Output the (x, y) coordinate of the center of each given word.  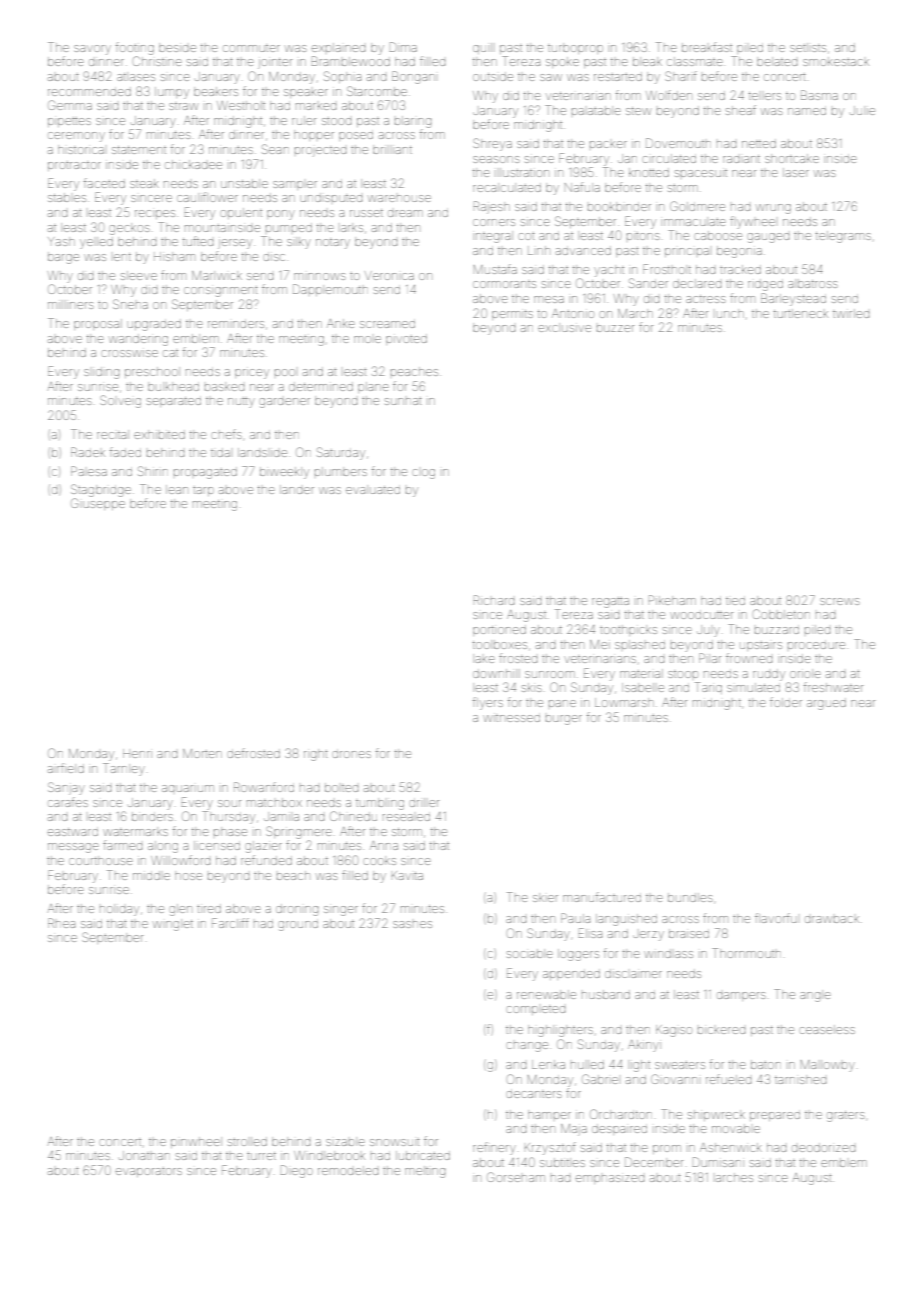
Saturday (341, 453)
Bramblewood (351, 61)
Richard (494, 600)
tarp (203, 491)
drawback (832, 919)
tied (735, 601)
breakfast (707, 47)
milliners (71, 305)
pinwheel (196, 1142)
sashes (412, 924)
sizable (345, 1141)
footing (135, 48)
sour (229, 803)
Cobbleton (781, 614)
